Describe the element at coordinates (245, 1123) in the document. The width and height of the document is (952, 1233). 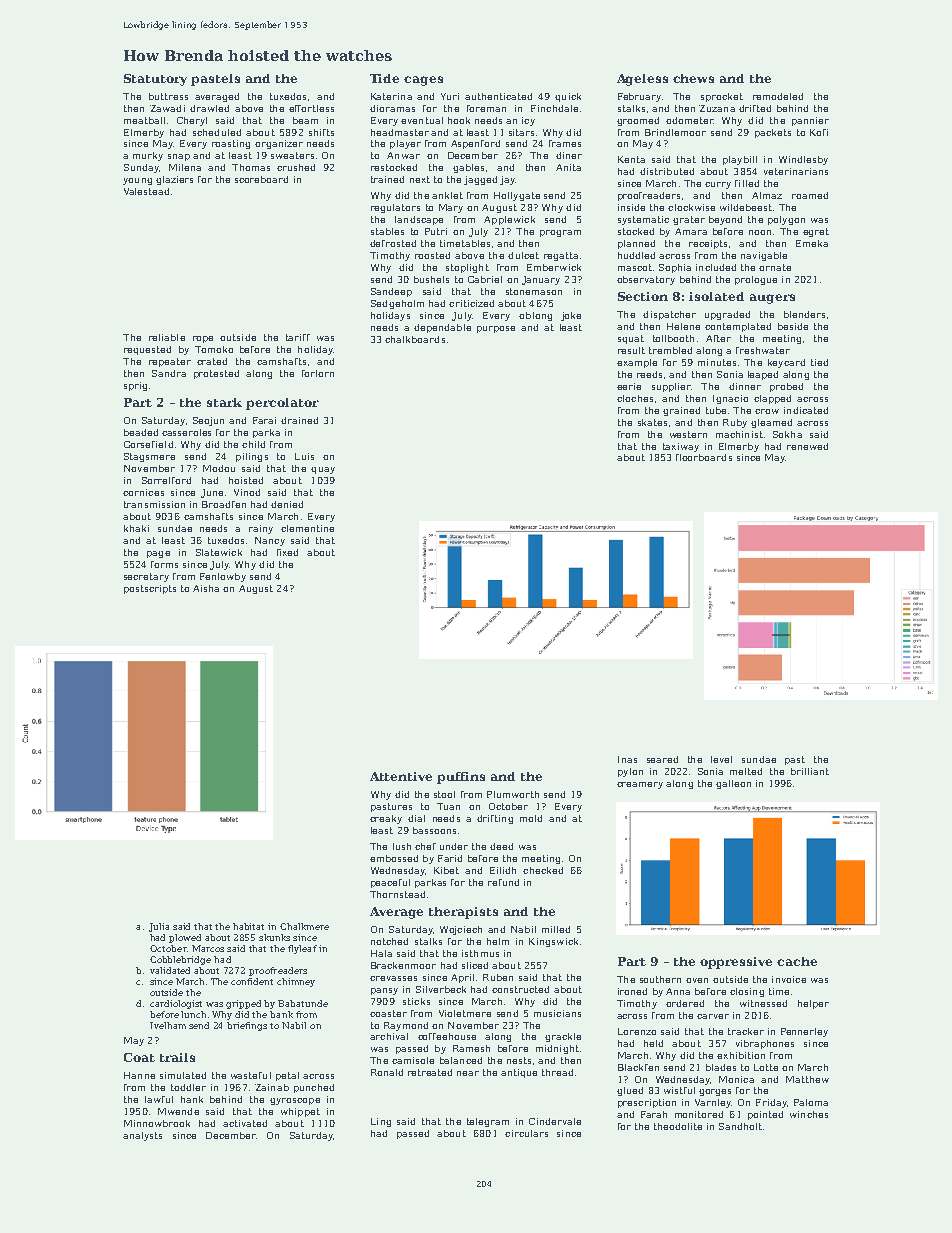
I see `activated` at that location.
